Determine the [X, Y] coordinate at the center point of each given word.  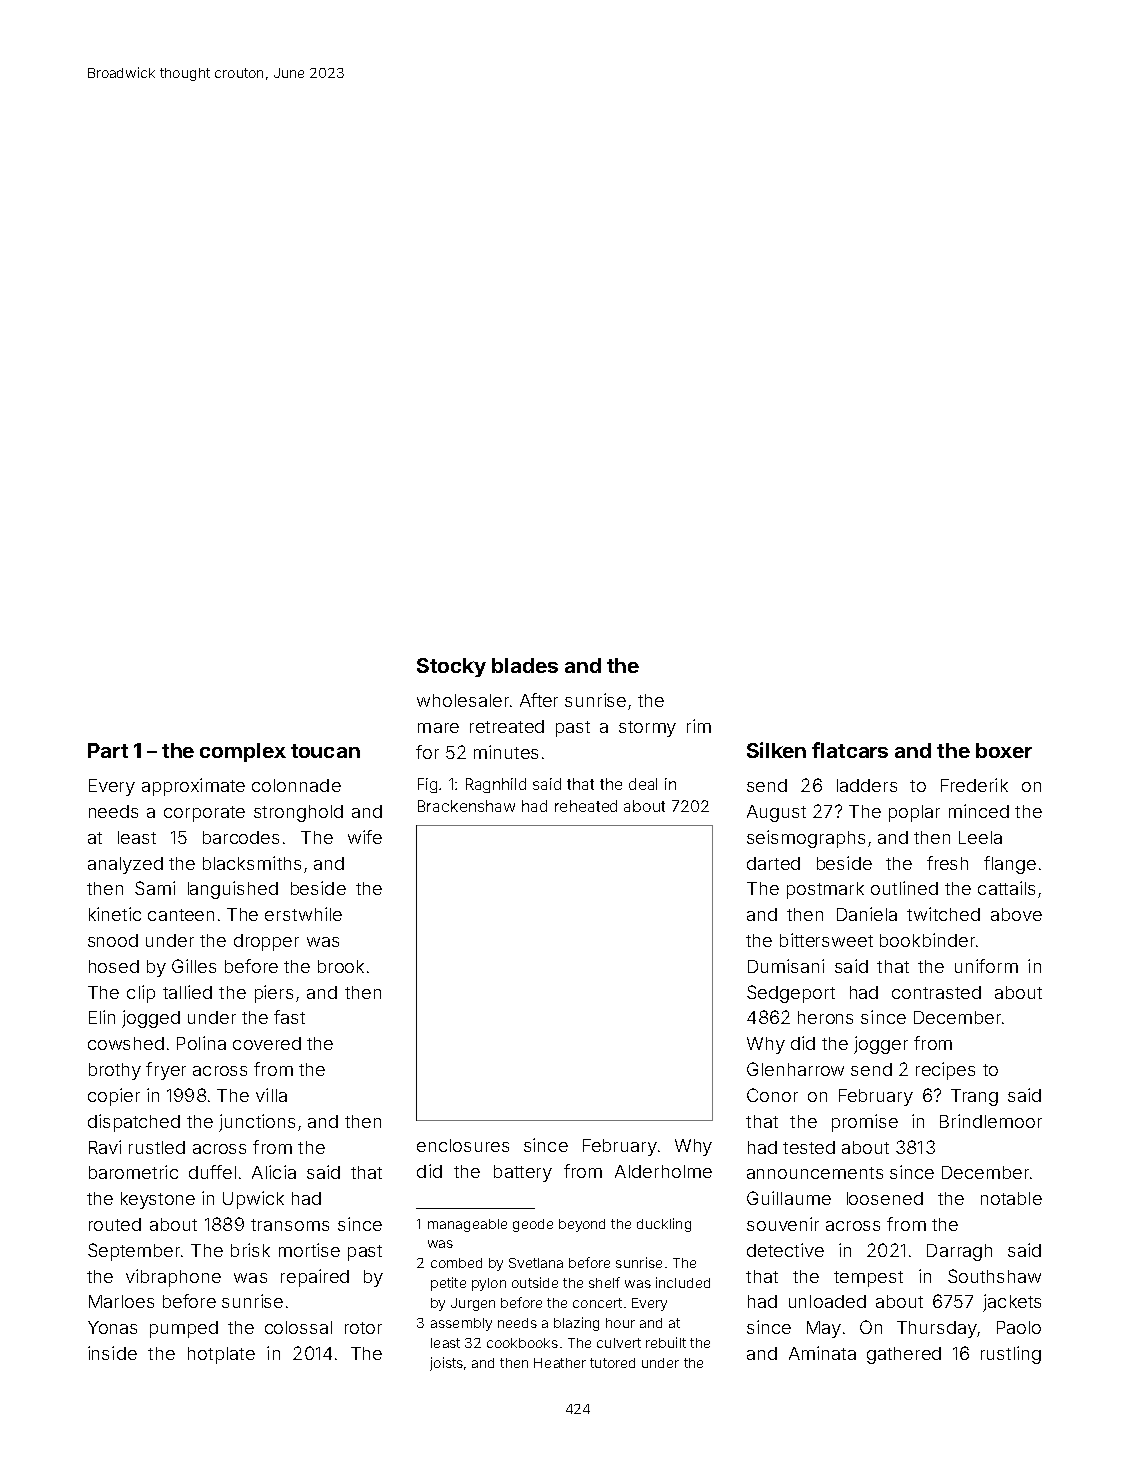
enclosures [463, 1145]
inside [112, 1353]
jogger [881, 1045]
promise [865, 1123]
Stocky [451, 667]
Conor [772, 1095]
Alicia [274, 1172]
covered [267, 1043]
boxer [1004, 750]
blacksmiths [252, 863]
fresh [947, 863]
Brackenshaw [466, 806]
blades [525, 665]
